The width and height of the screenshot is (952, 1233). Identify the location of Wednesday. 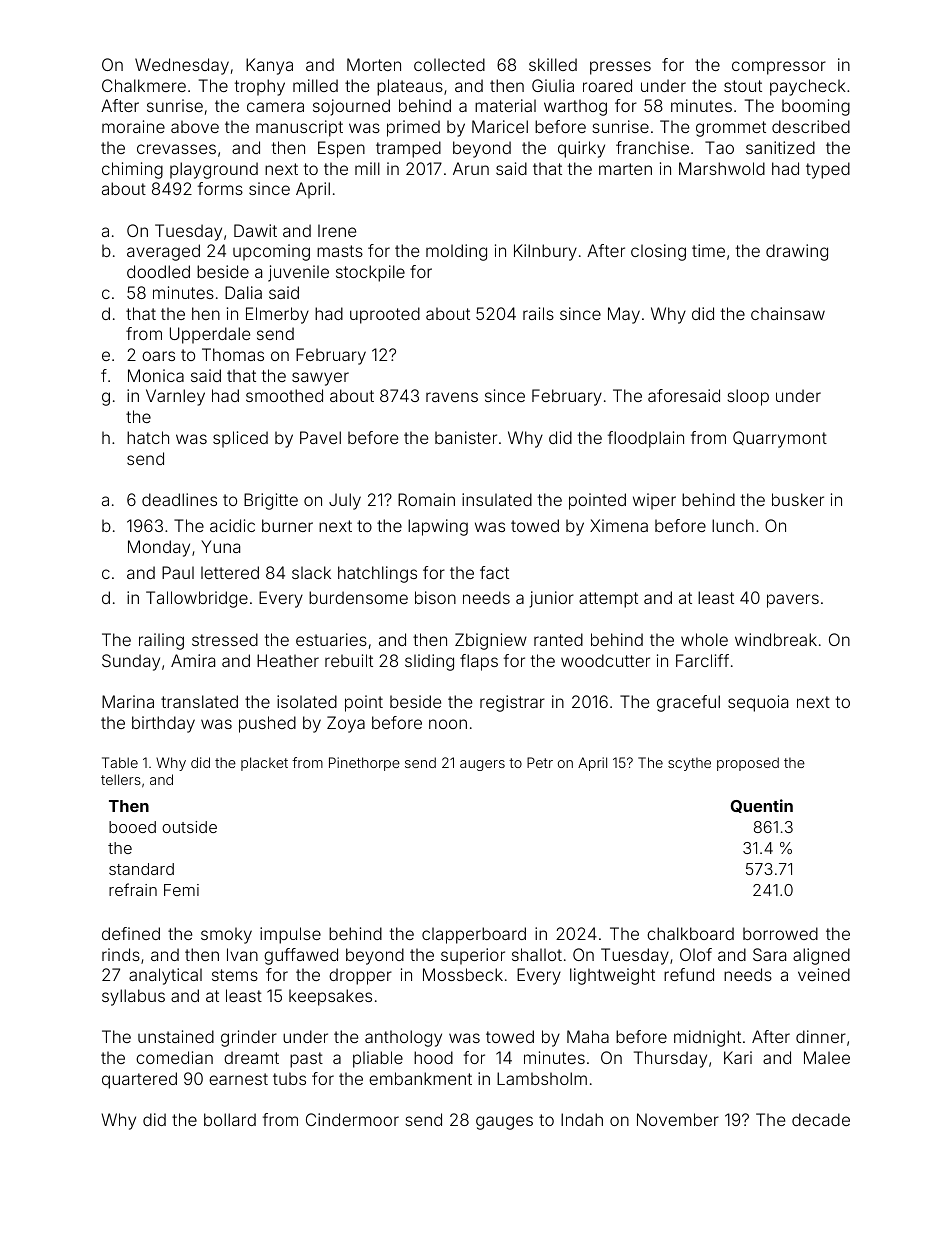
(182, 66).
